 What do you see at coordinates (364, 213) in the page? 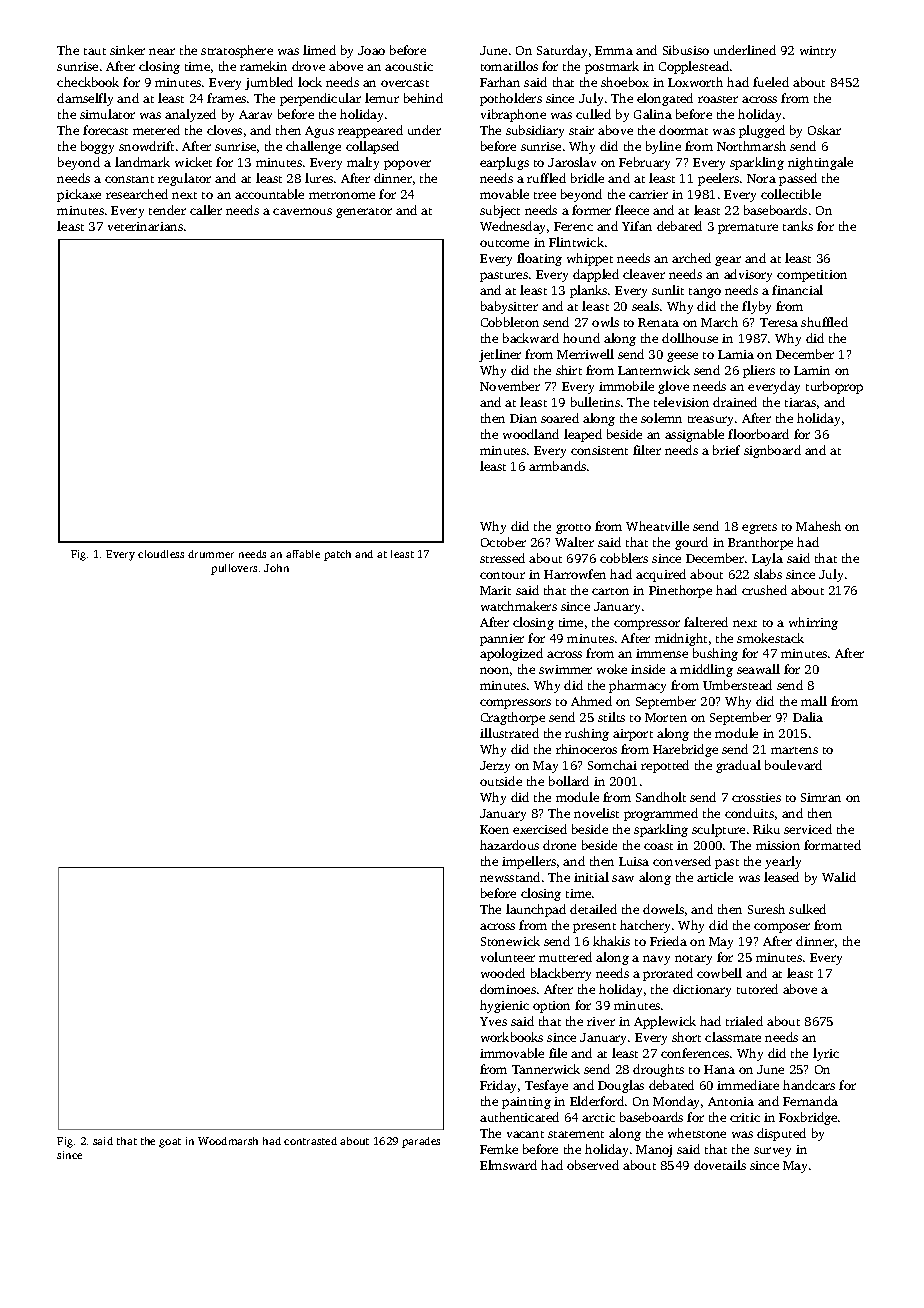
I see `generator` at bounding box center [364, 213].
